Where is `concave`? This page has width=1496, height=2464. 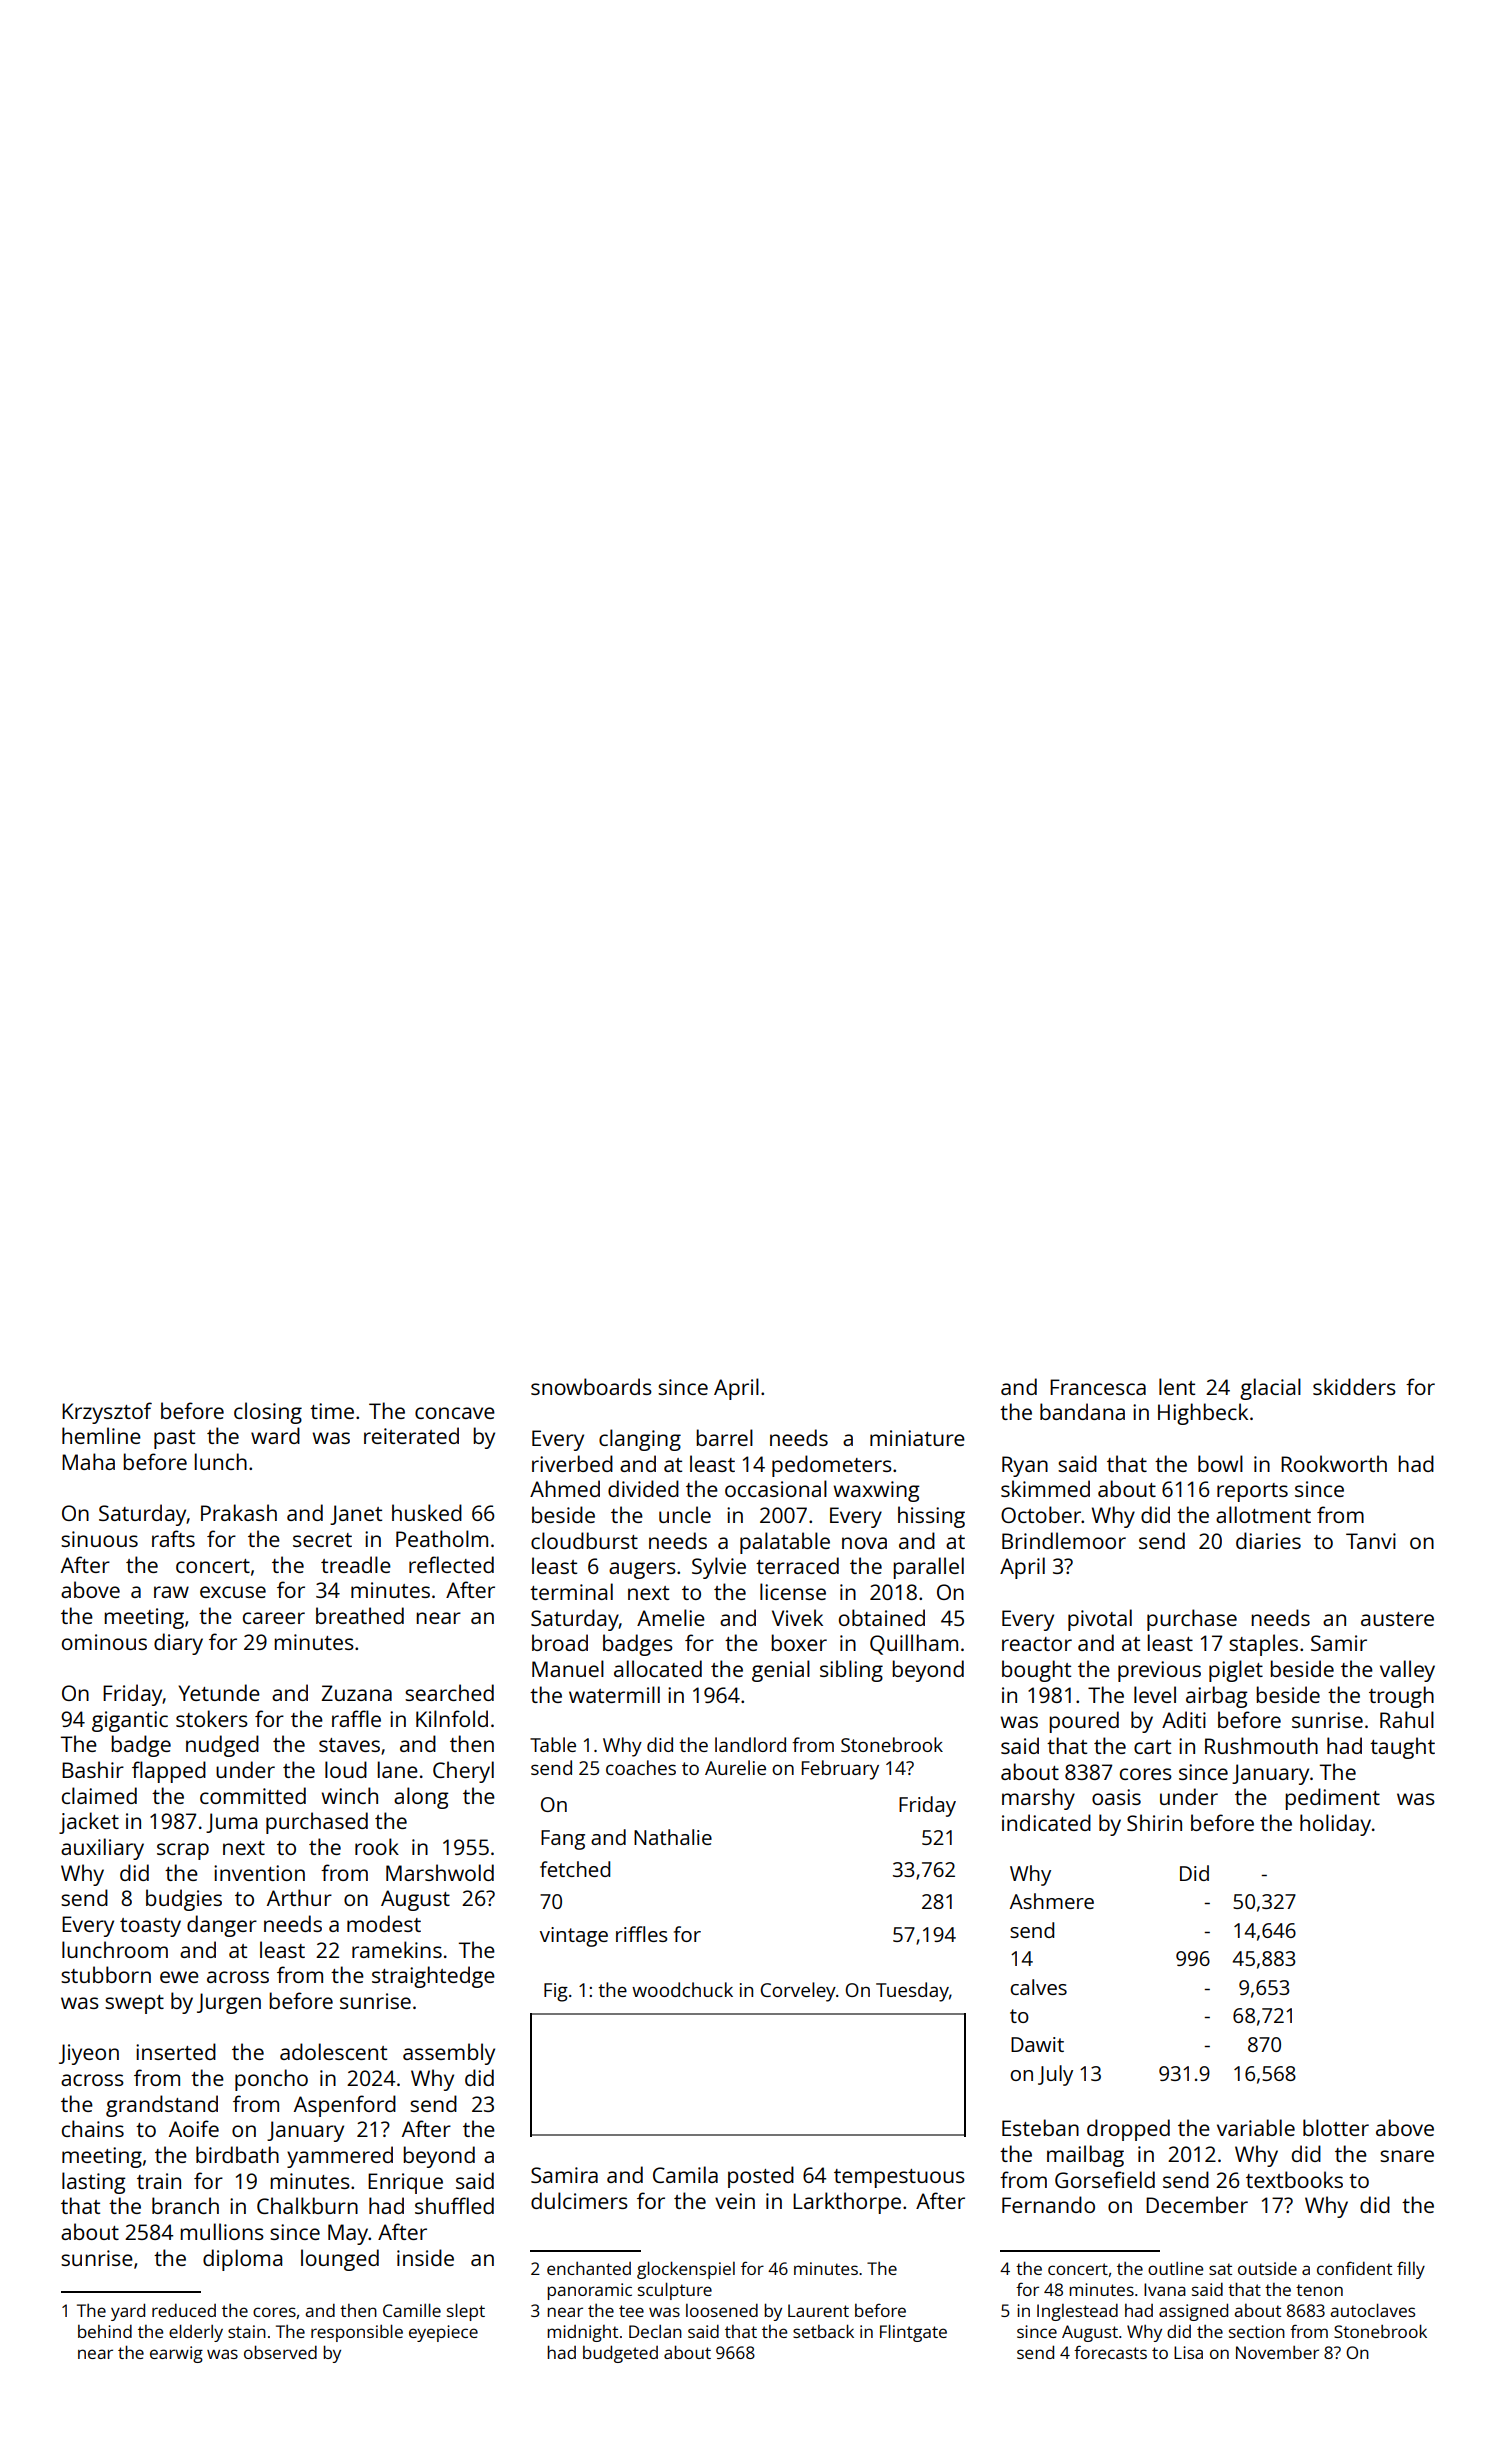
concave is located at coordinates (455, 1413).
